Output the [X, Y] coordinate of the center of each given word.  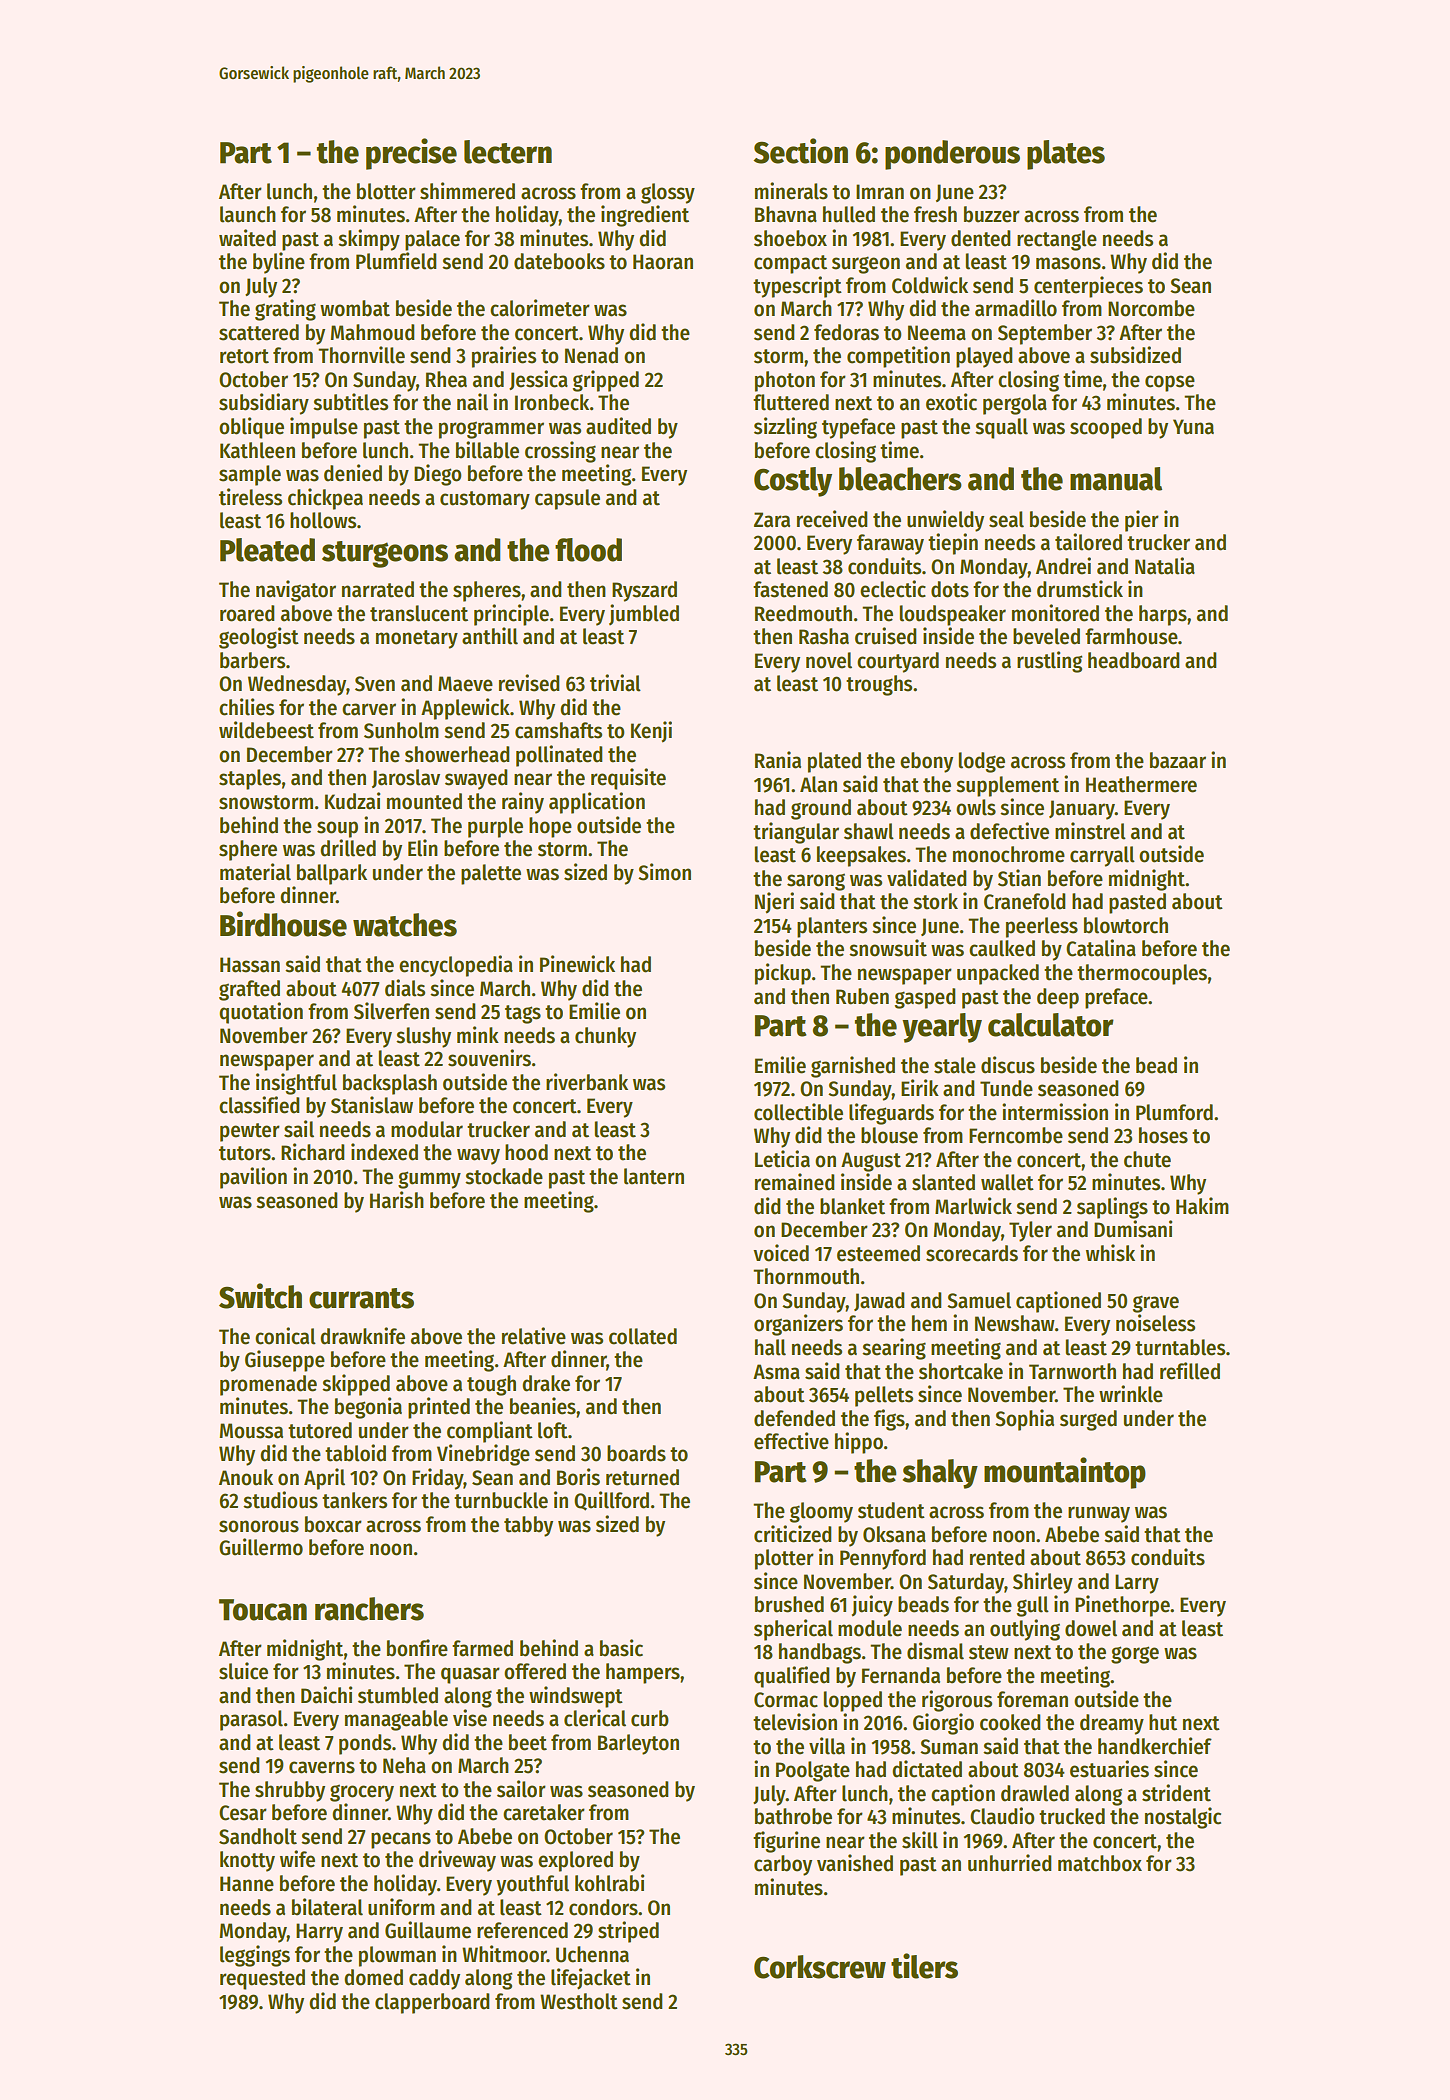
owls [976, 807]
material [255, 872]
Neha [404, 1765]
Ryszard [644, 591]
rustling [1049, 662]
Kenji [651, 732]
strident [1176, 1793]
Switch [260, 1296]
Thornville [361, 355]
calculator [1051, 1025]
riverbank [587, 1082]
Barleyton [638, 1744]
